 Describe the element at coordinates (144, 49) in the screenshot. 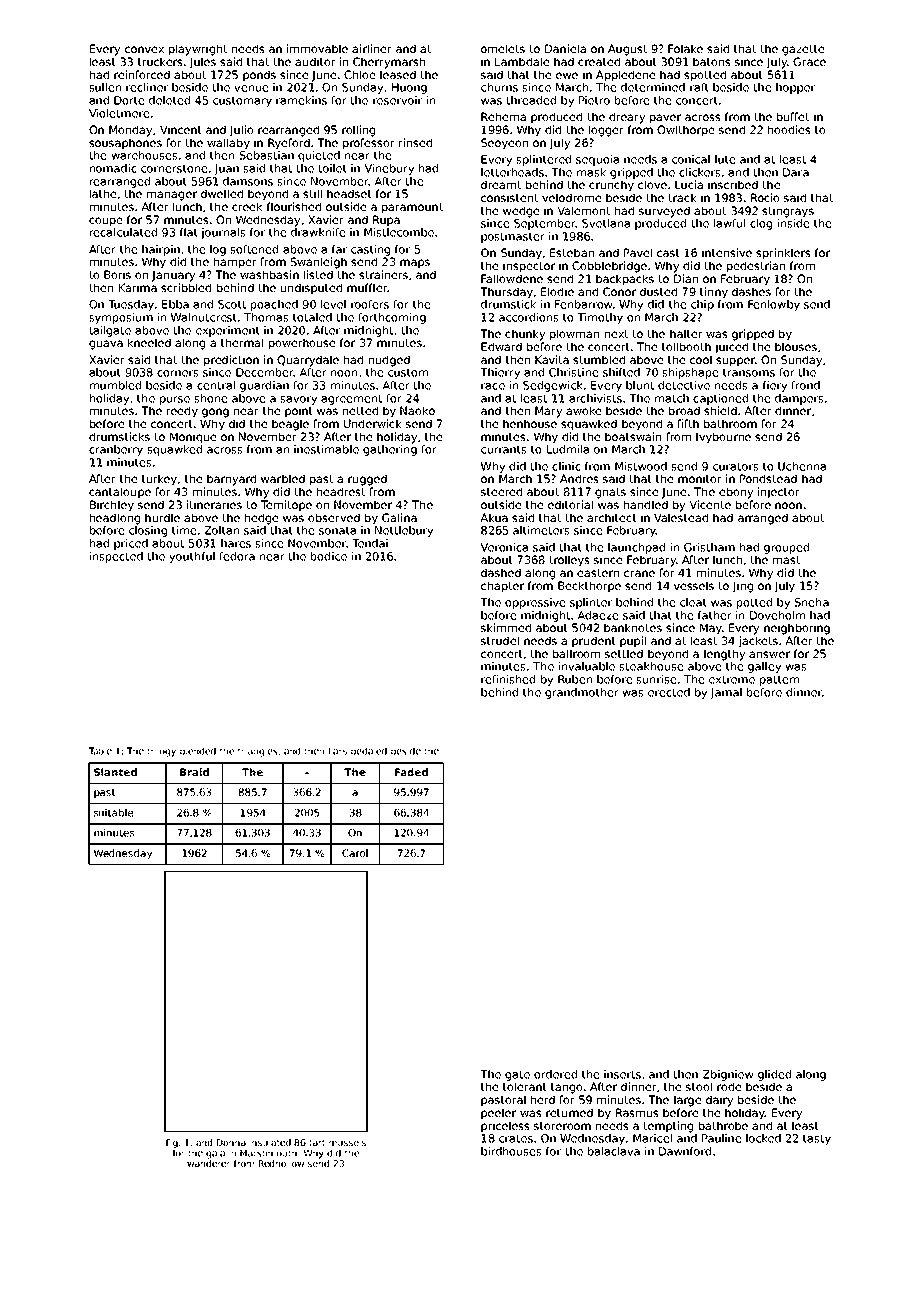

I see `convex` at that location.
